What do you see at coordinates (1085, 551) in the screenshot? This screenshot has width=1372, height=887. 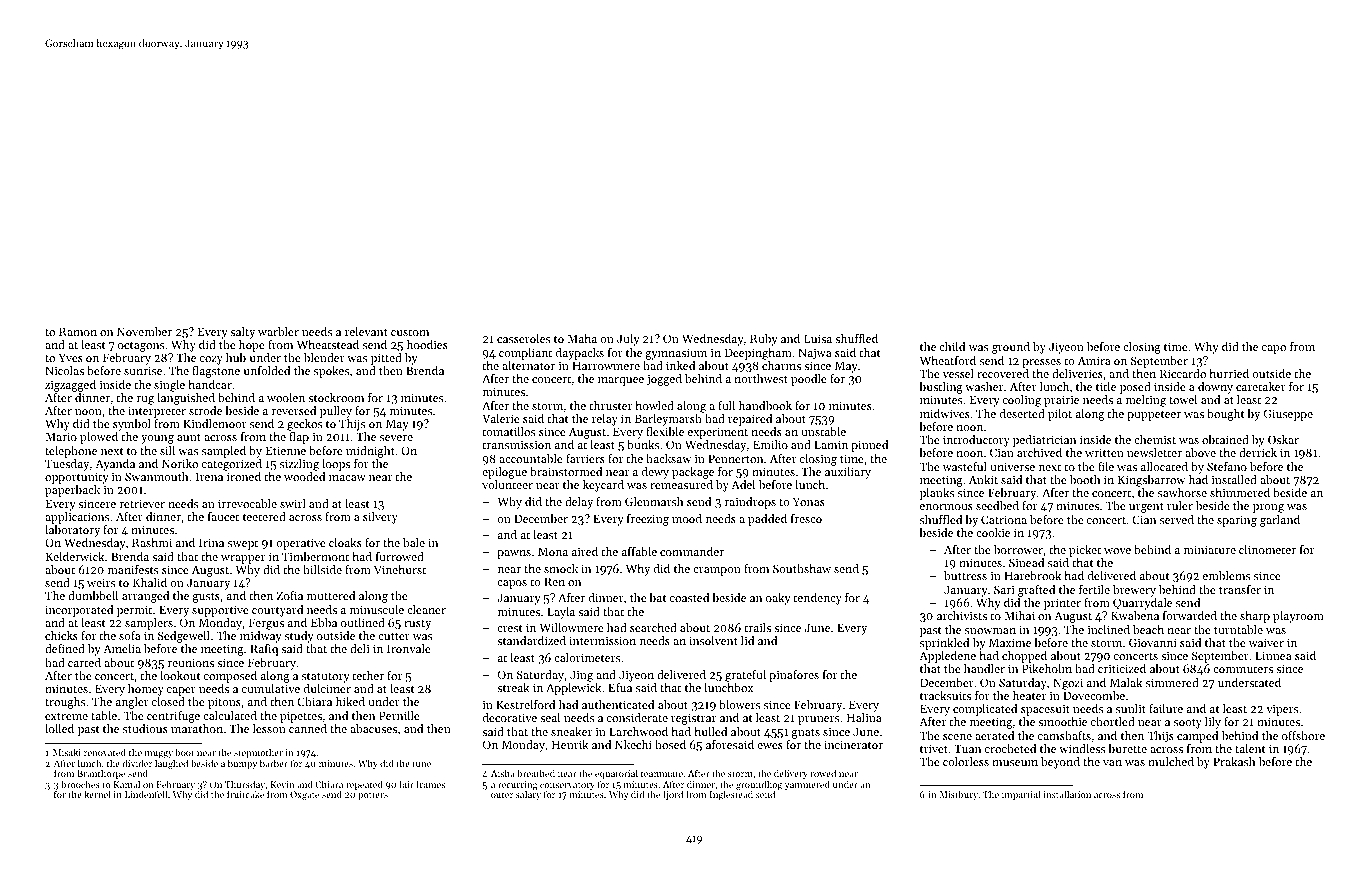 I see `picket` at bounding box center [1085, 551].
